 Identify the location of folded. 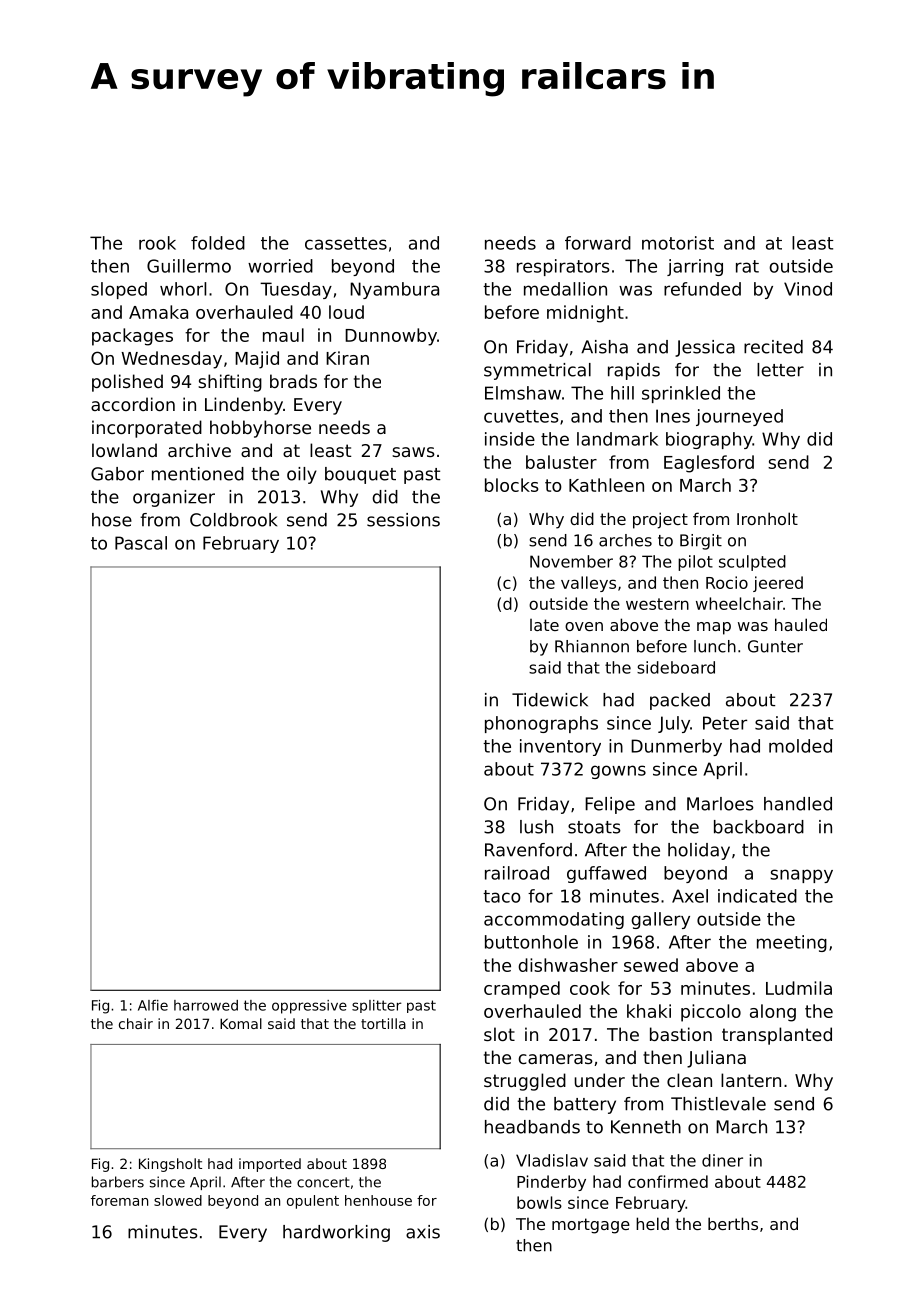
(218, 243).
